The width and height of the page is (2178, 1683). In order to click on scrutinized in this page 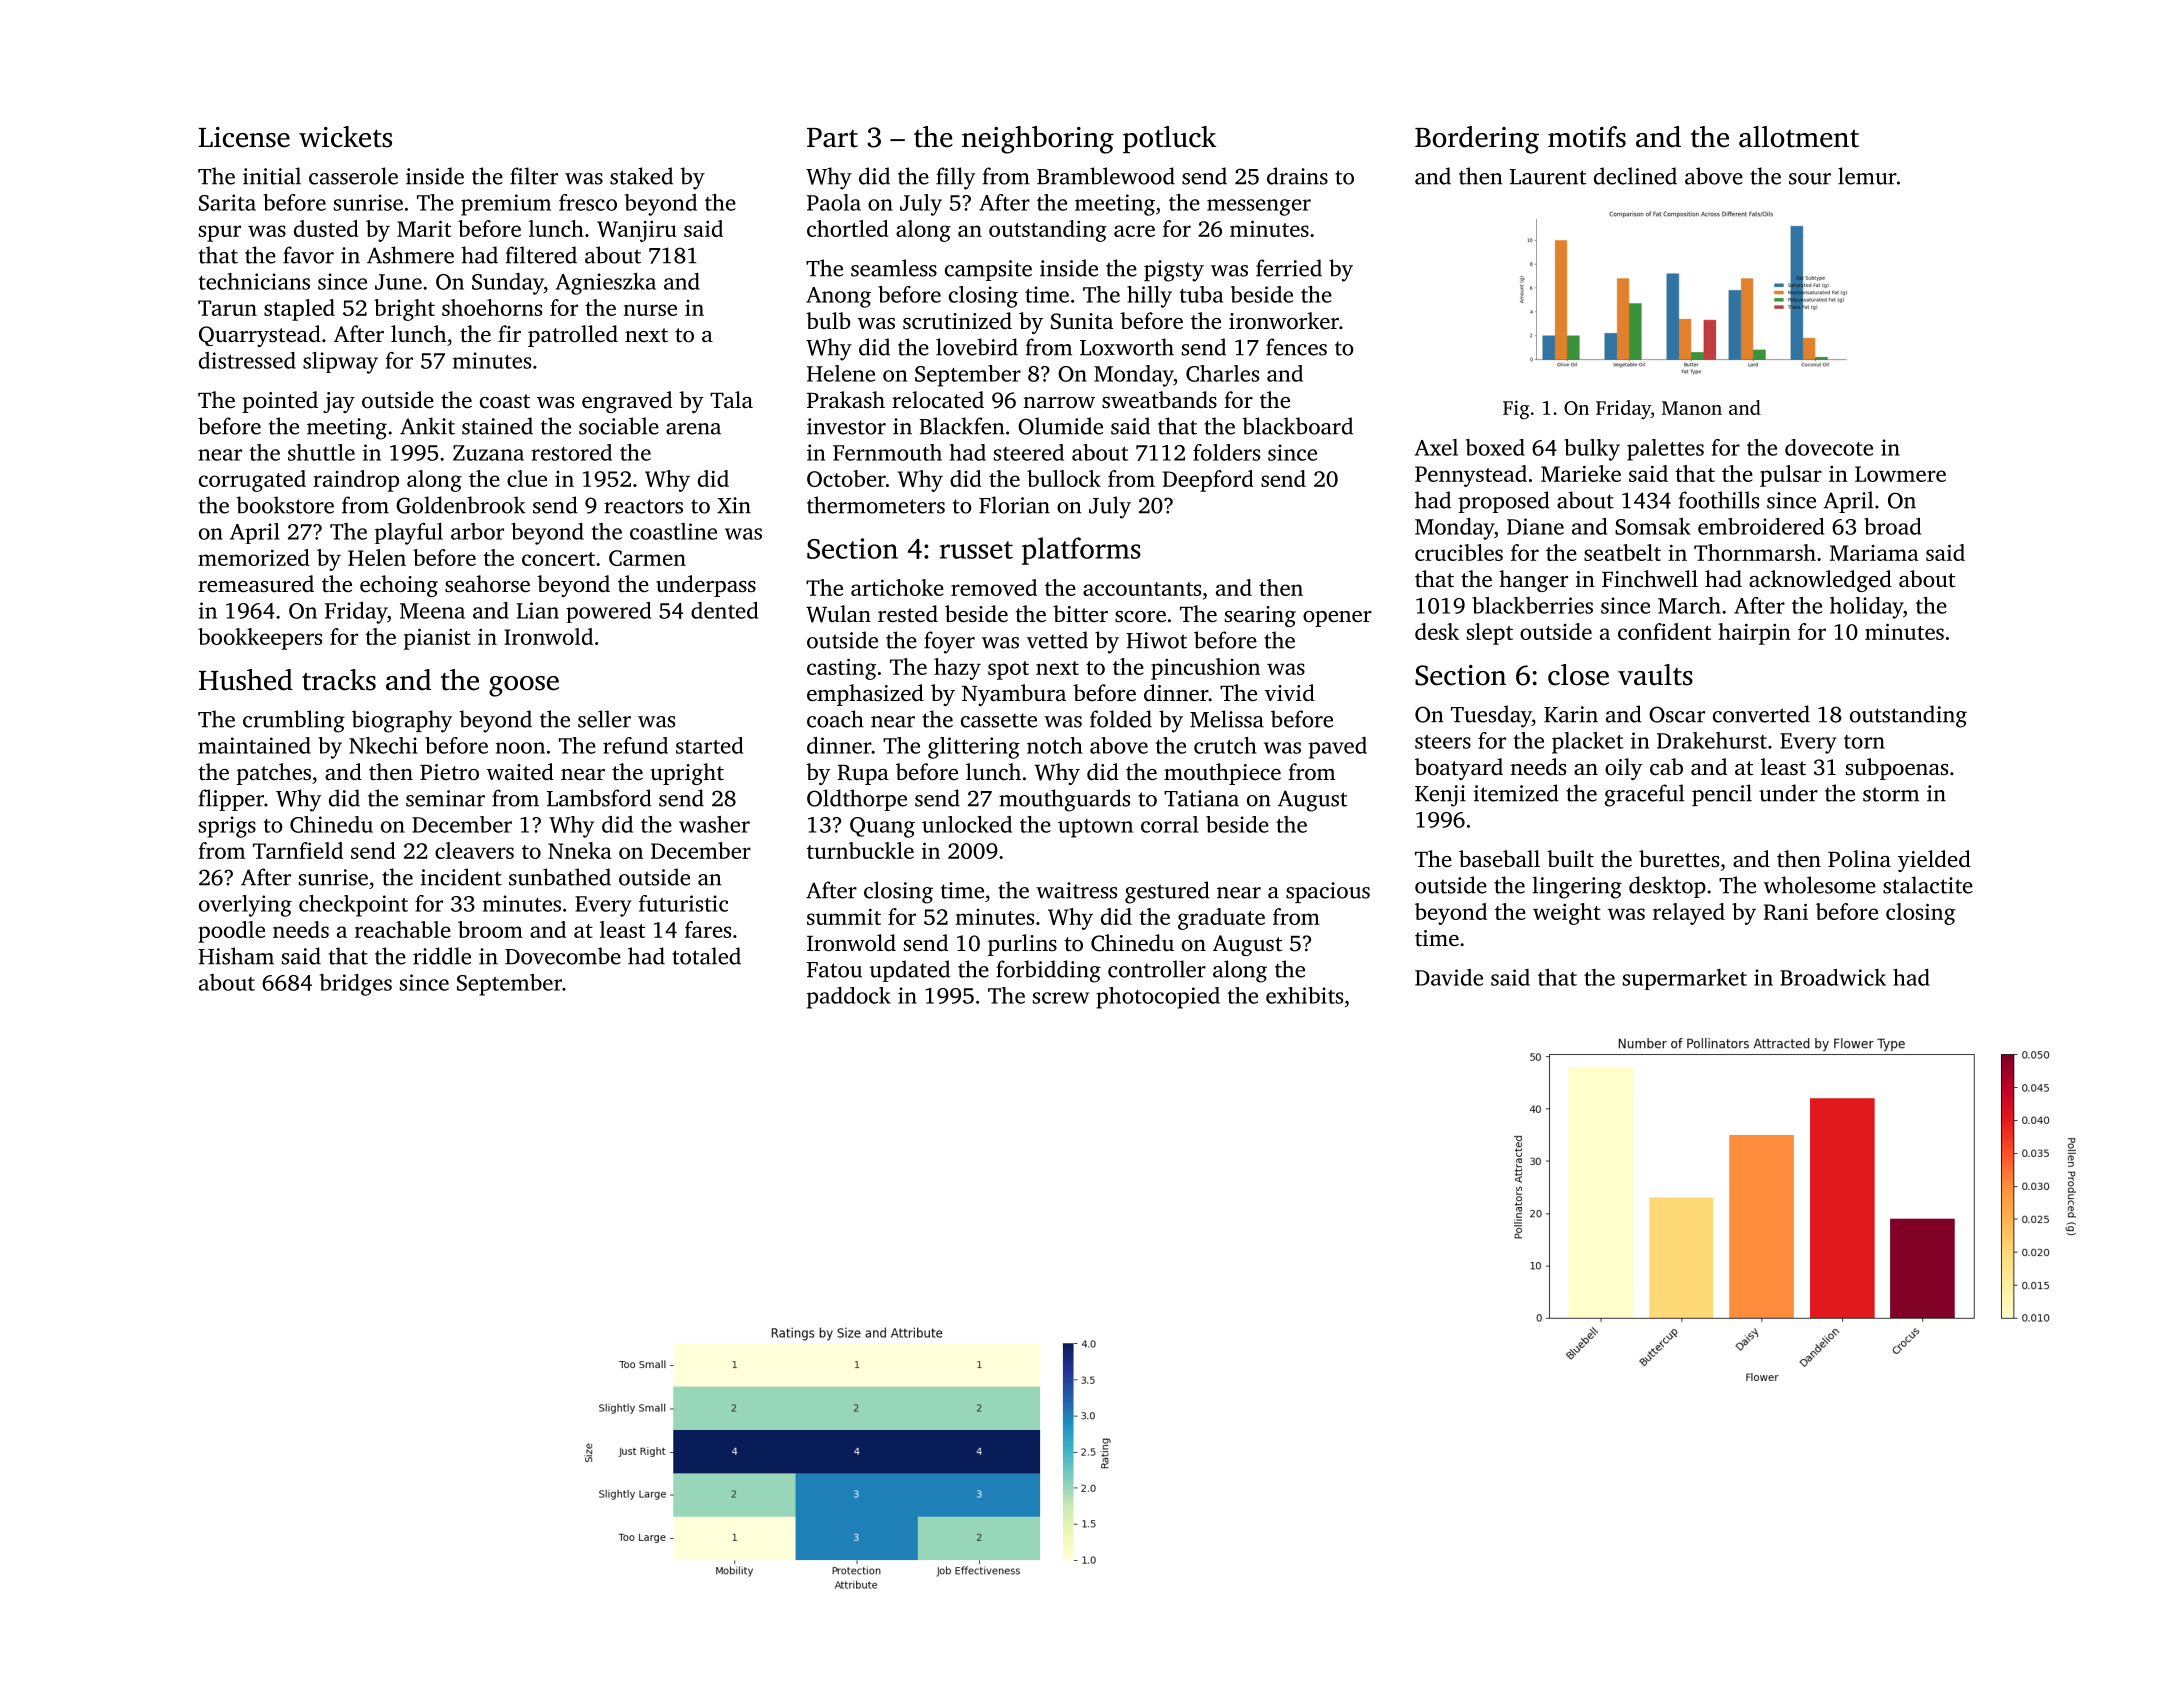, I will do `click(957, 321)`.
